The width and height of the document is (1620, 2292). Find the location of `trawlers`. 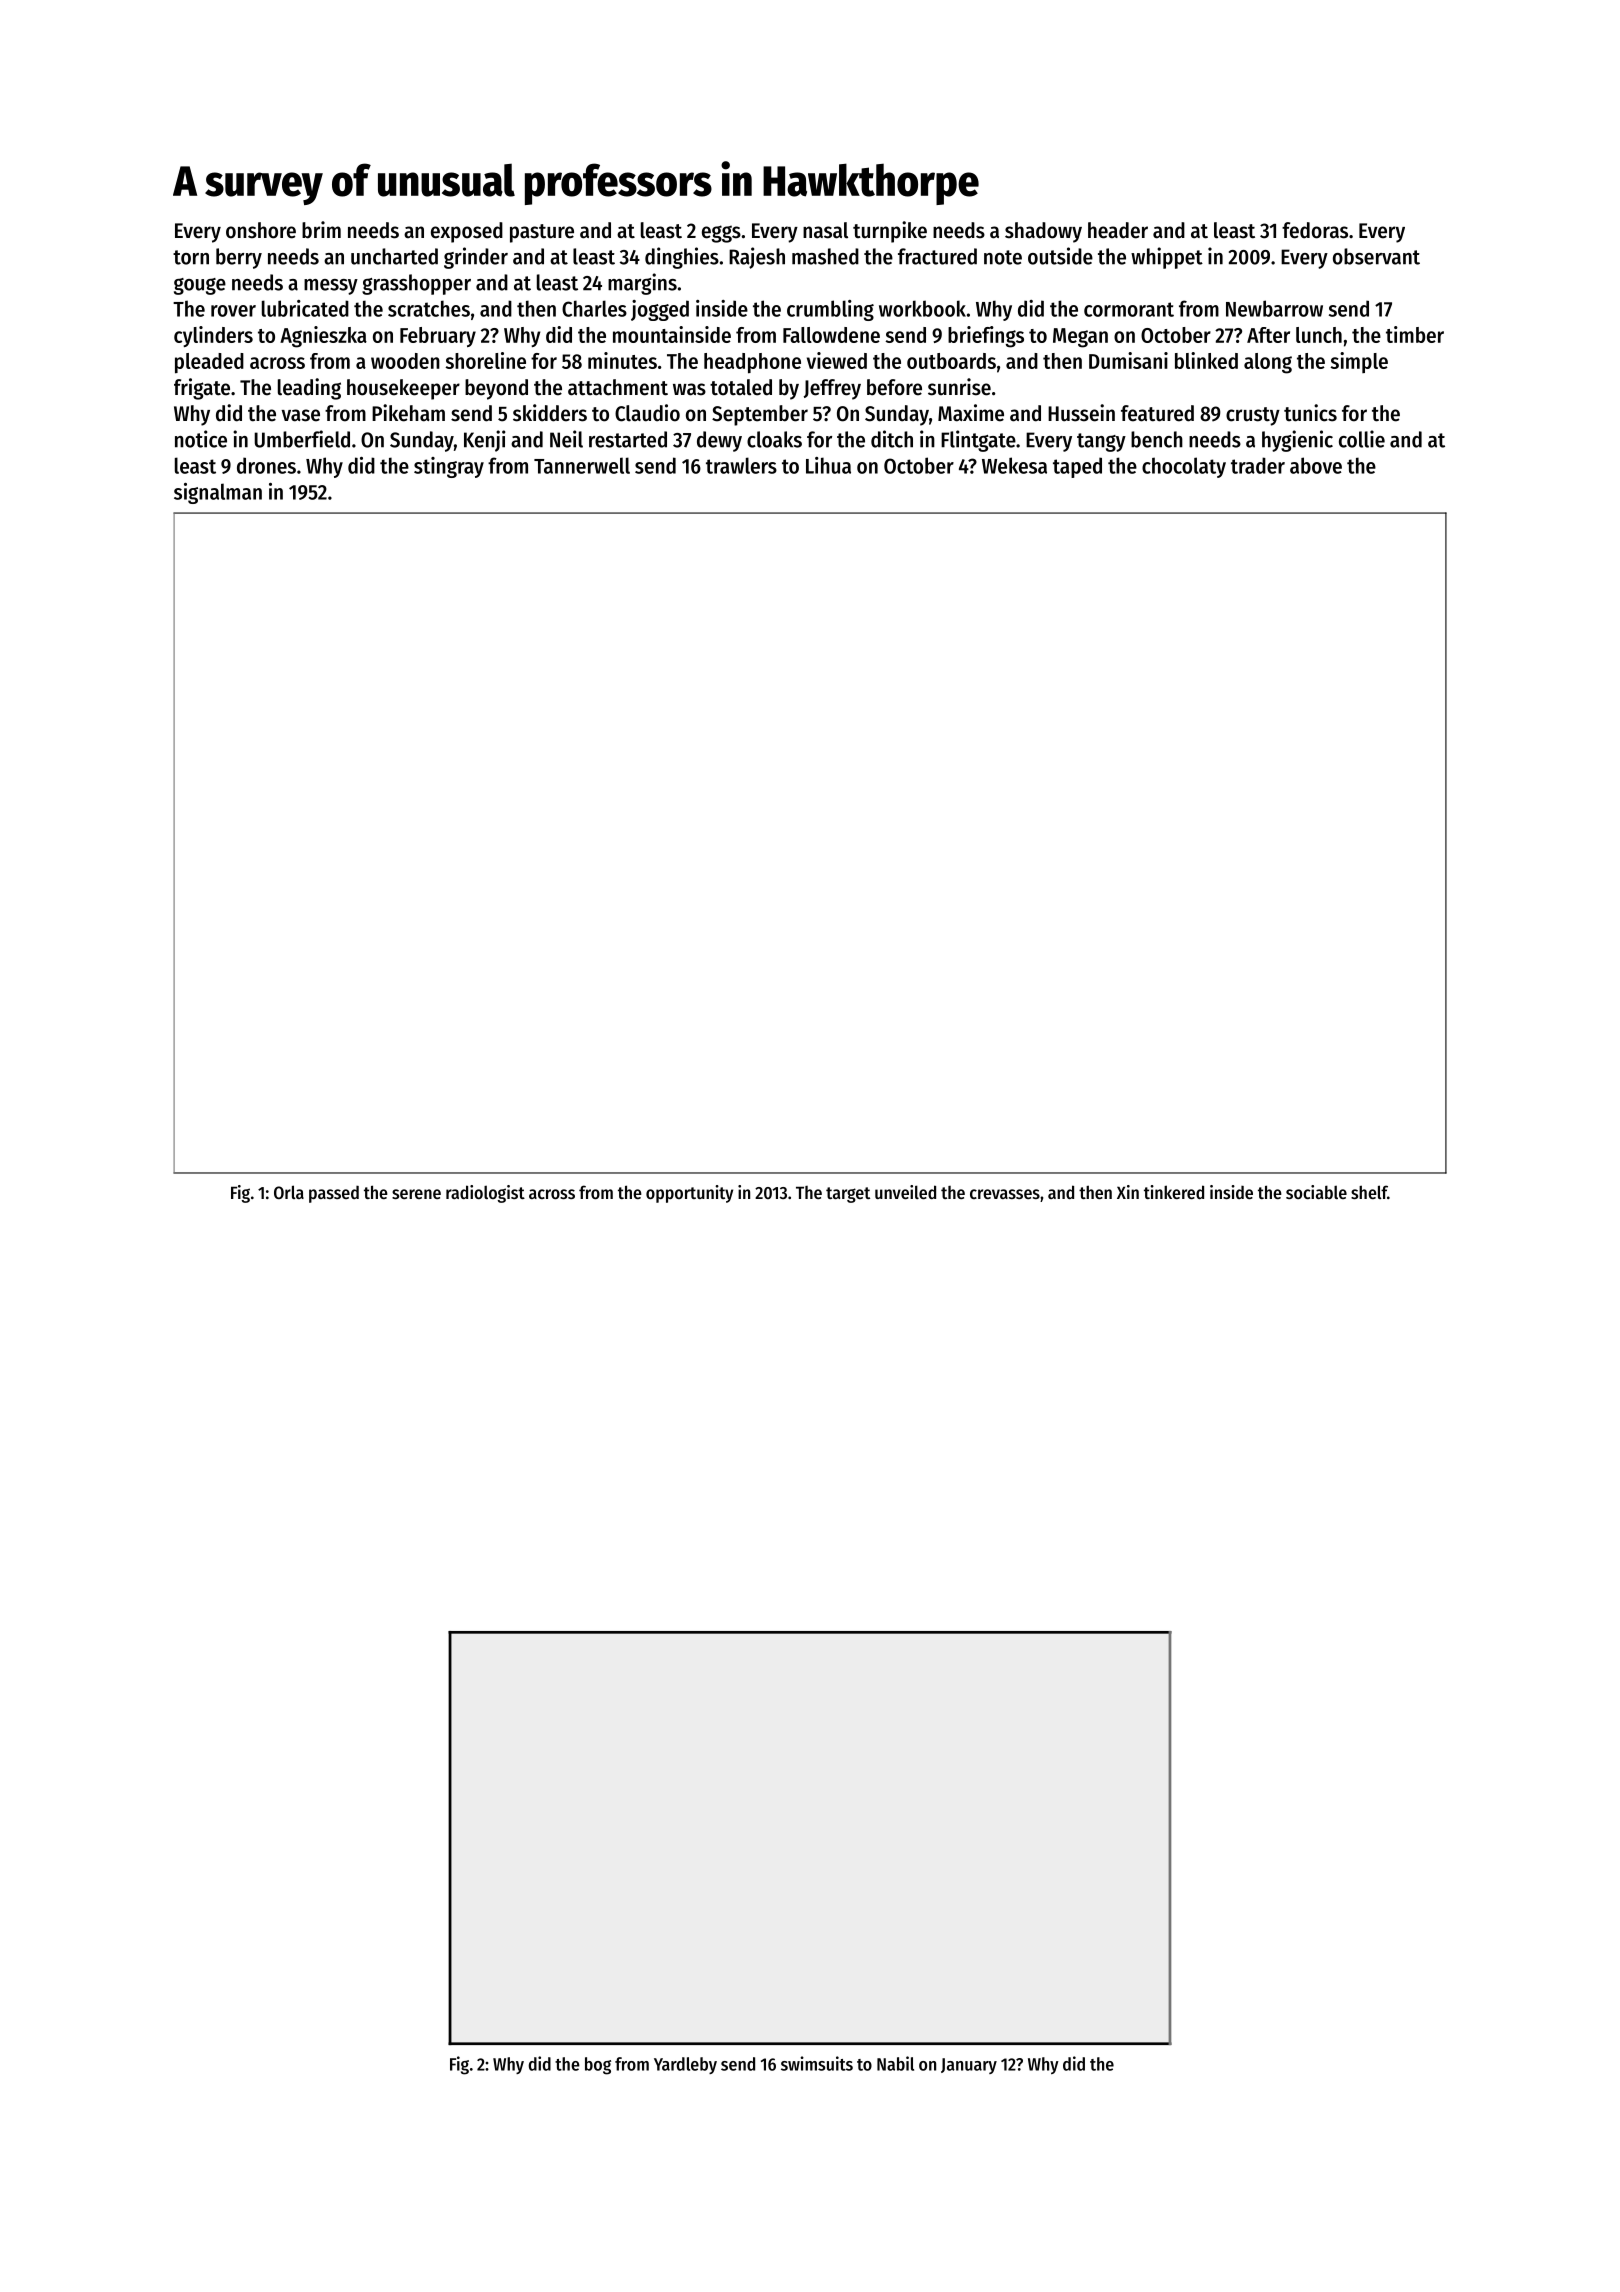

trawlers is located at coordinates (741, 465).
